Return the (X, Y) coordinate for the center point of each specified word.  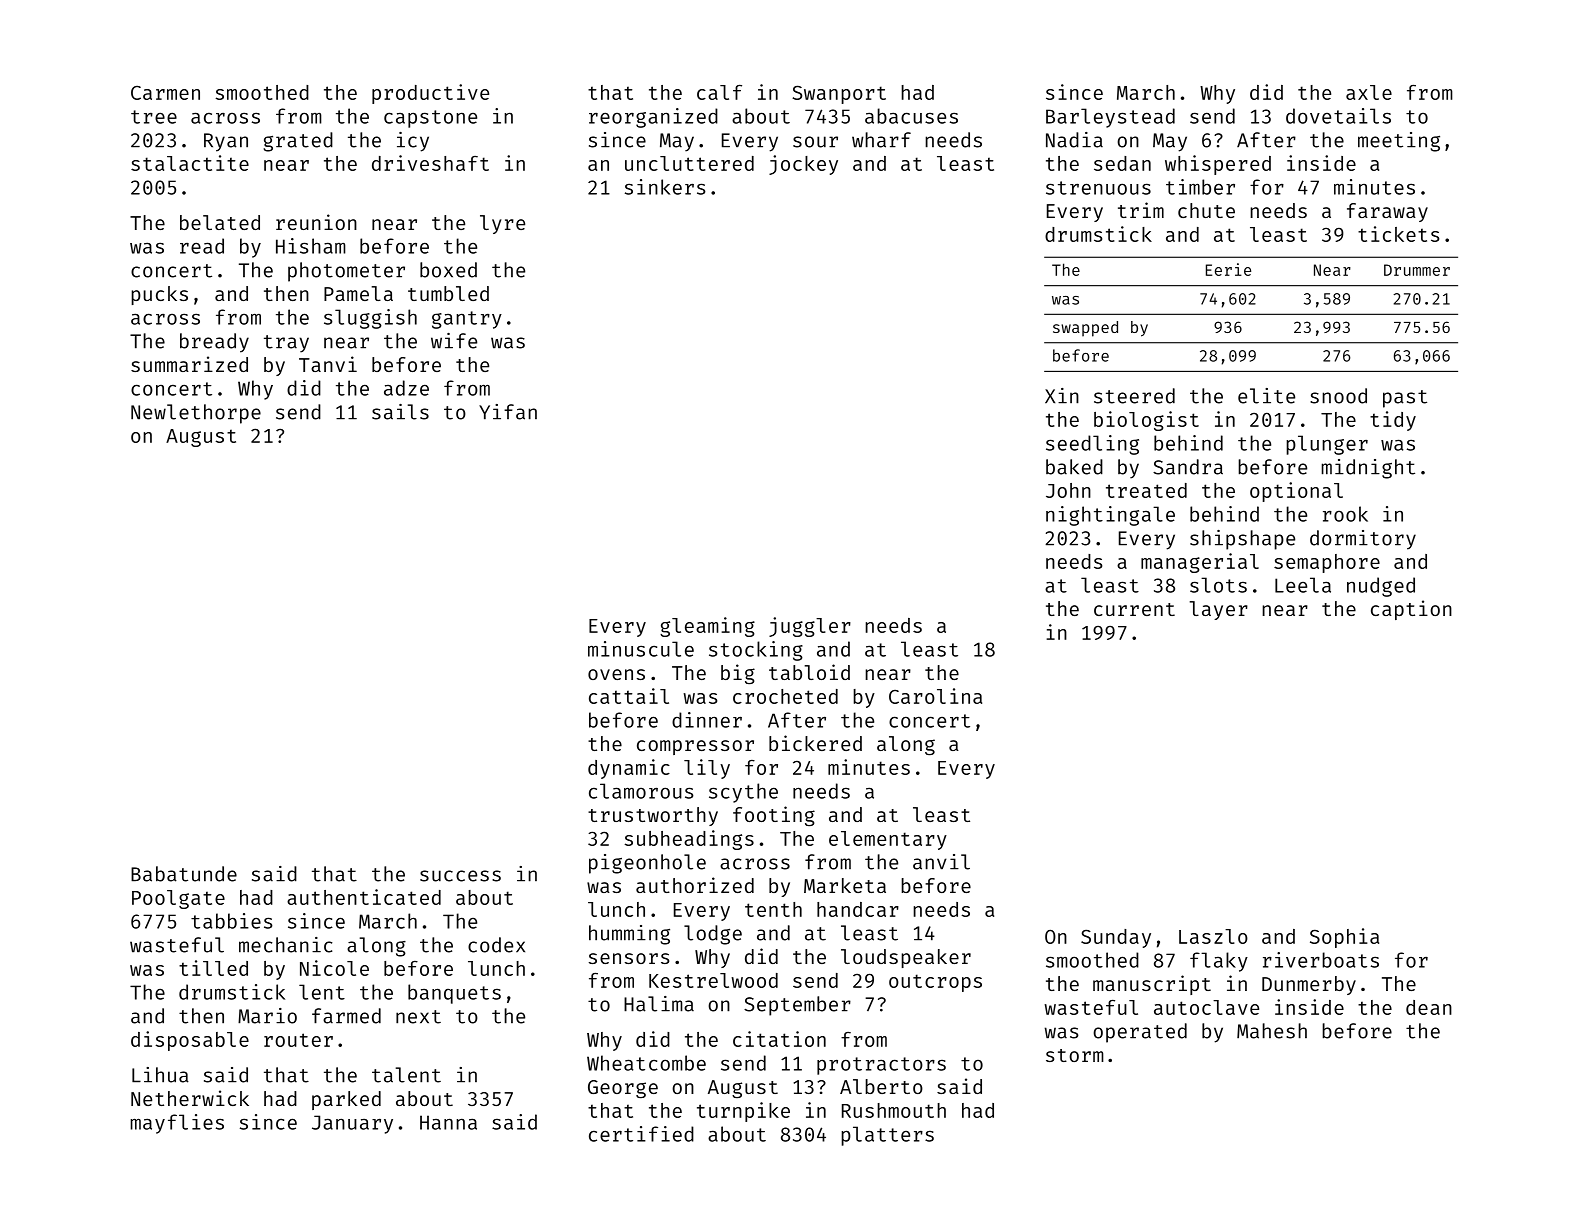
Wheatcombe (646, 1063)
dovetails (1338, 116)
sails (400, 412)
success (460, 876)
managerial (1200, 563)
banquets (454, 994)
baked (1074, 467)
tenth (773, 909)
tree (154, 117)
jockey (803, 165)
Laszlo (1213, 936)
